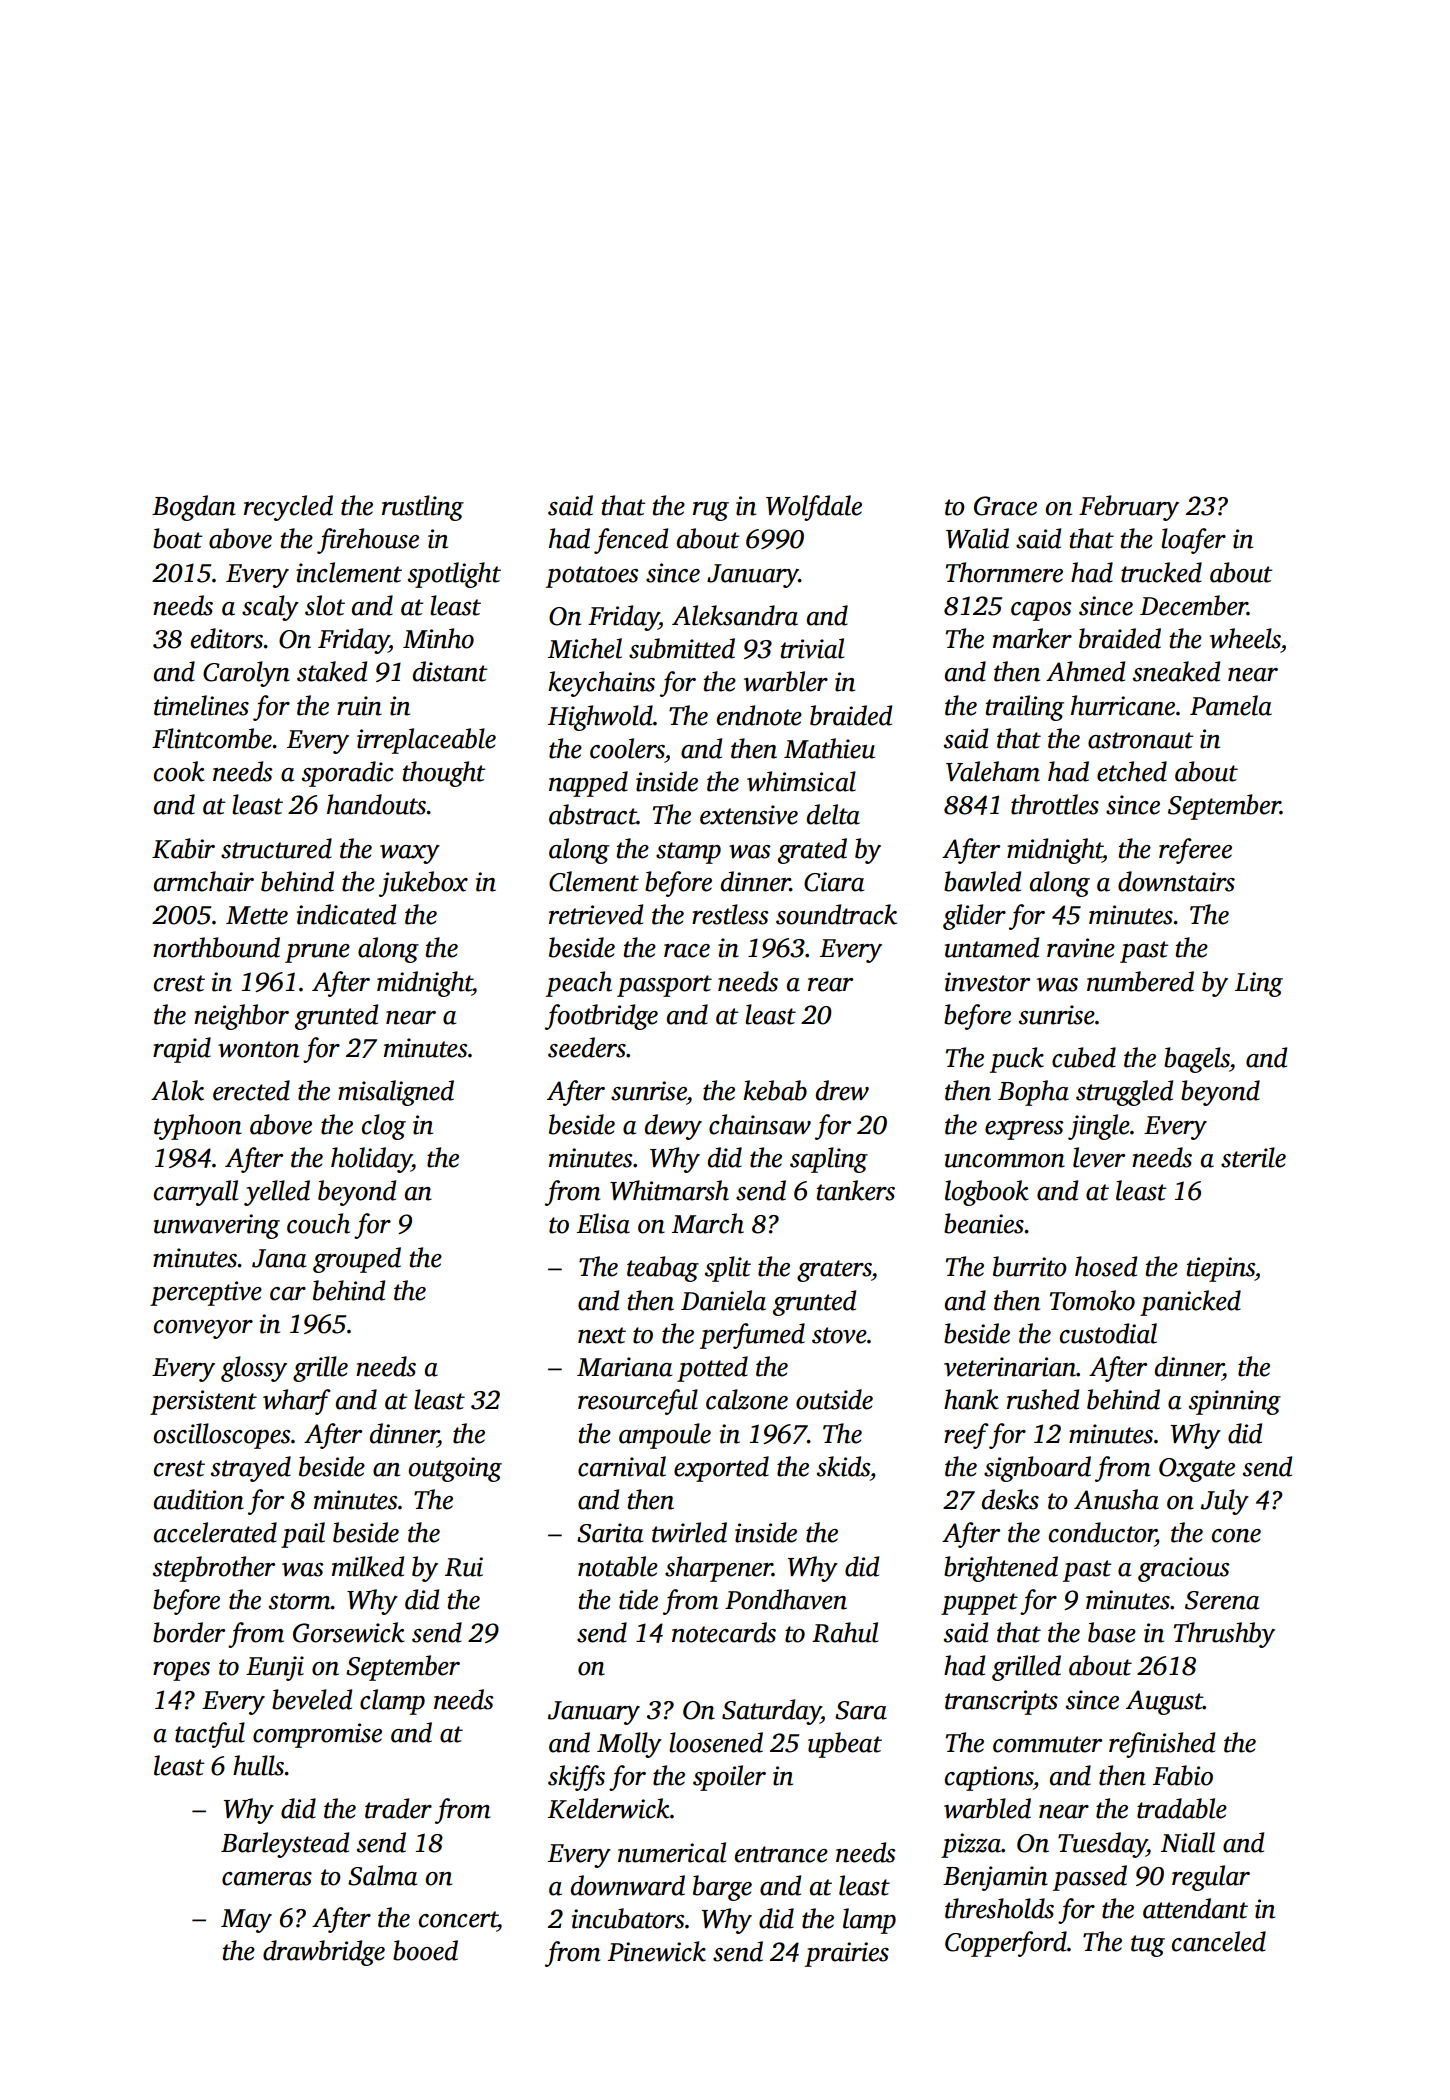  I want to click on hulls, so click(258, 1765).
